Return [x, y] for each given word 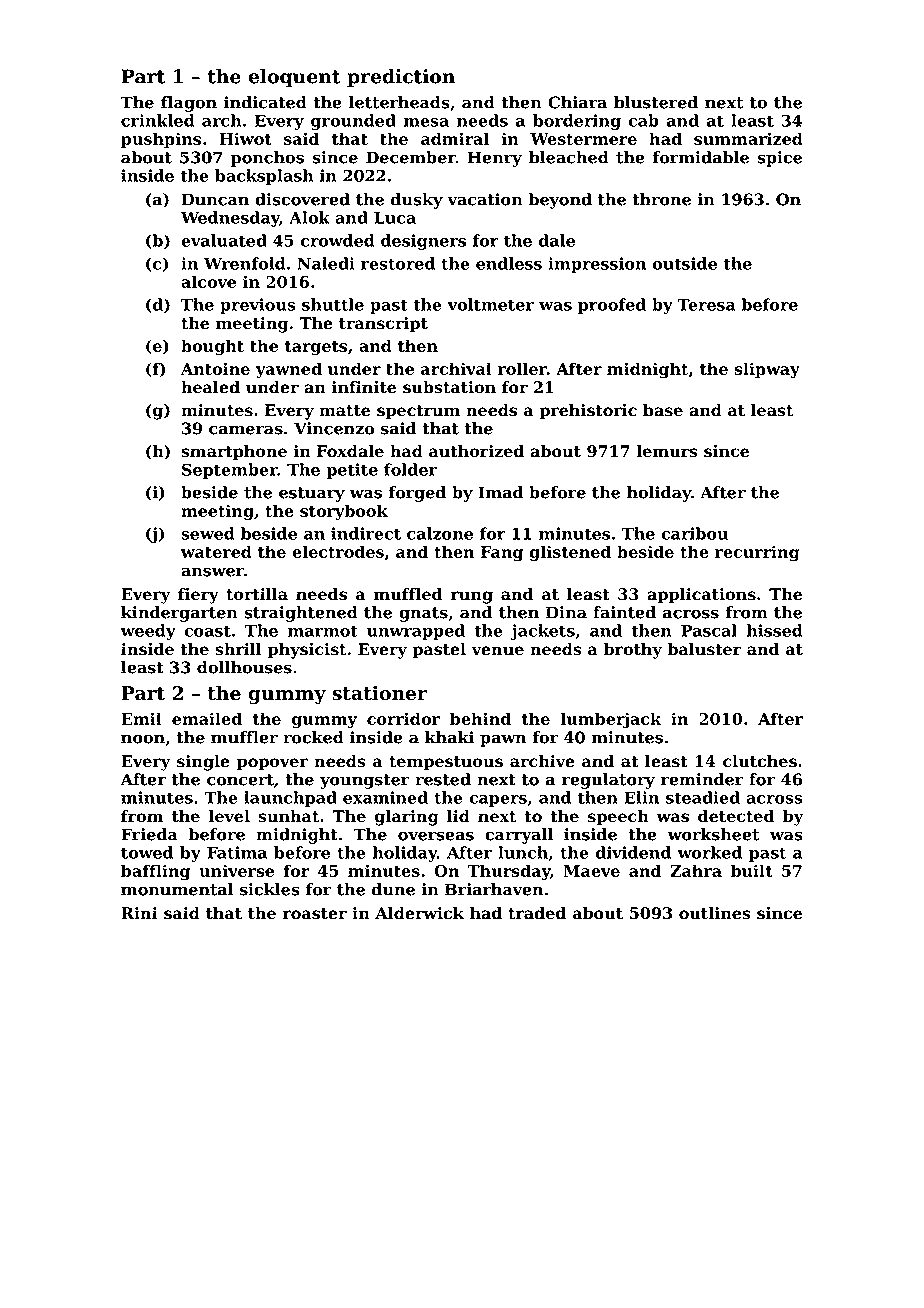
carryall [519, 836]
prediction [401, 78]
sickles [270, 889]
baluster [704, 649]
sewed [208, 533]
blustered [656, 102]
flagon [189, 104]
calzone [440, 533]
